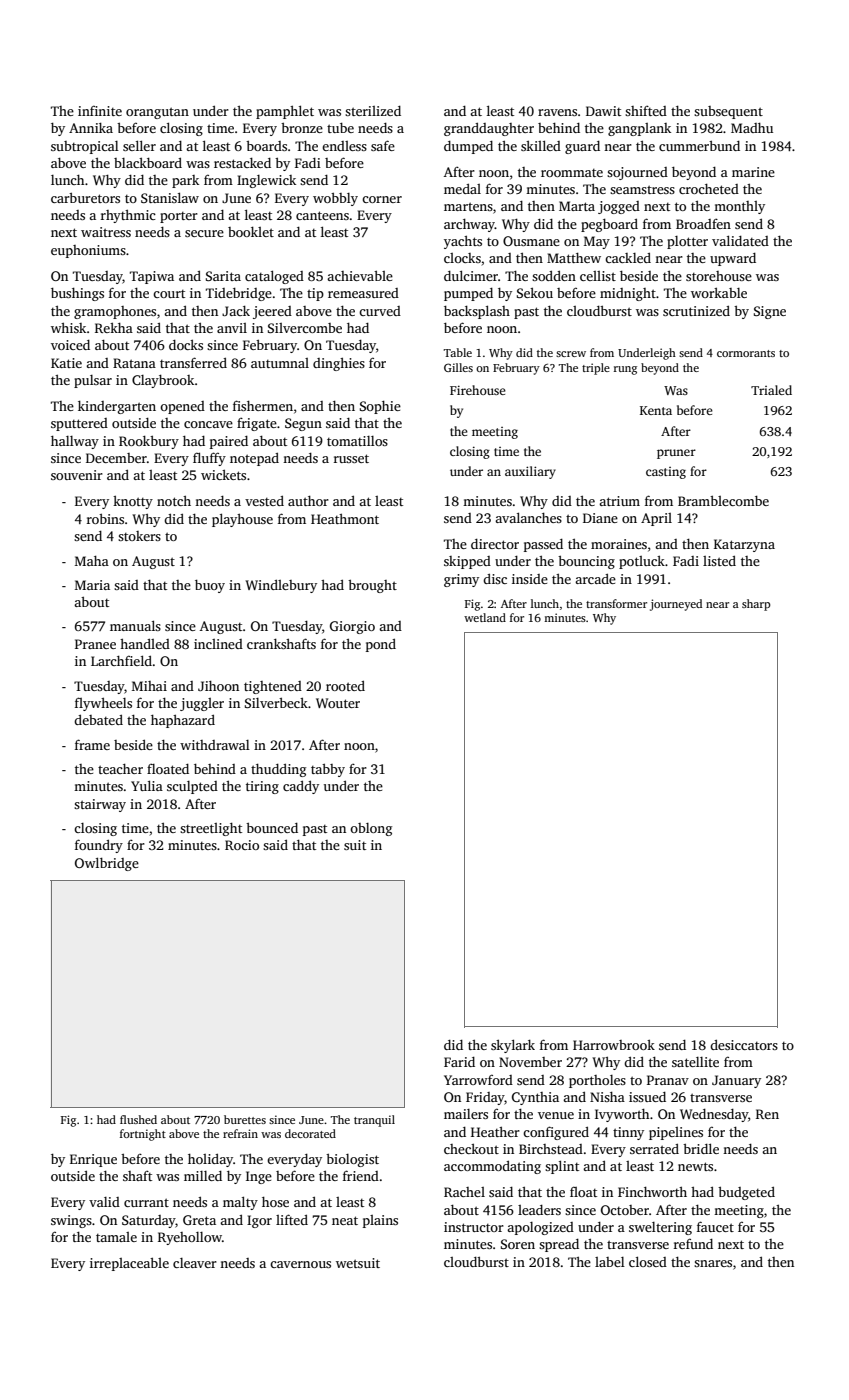 The image size is (849, 1400). I want to click on whisk, so click(69, 328).
